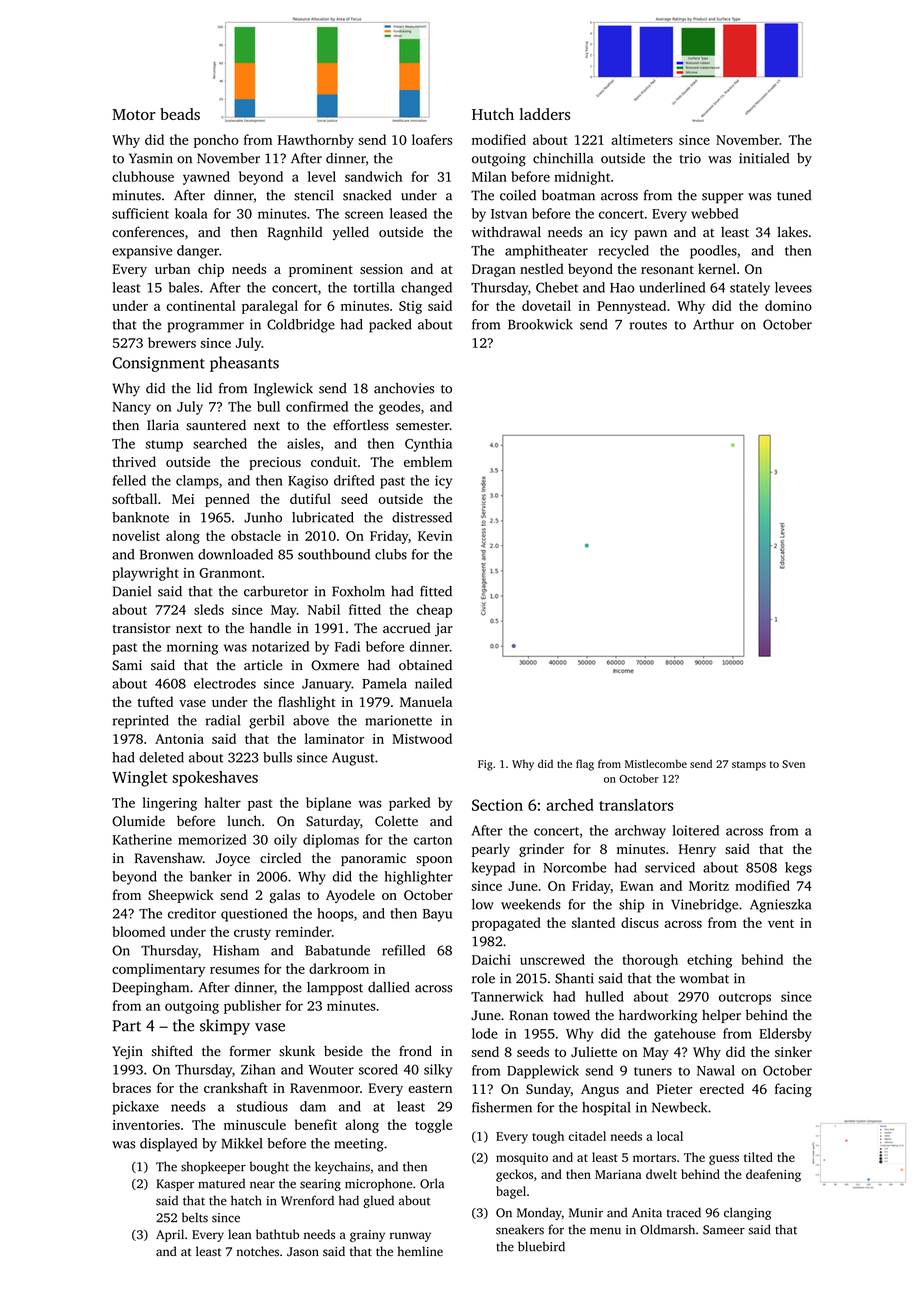 The width and height of the document is (924, 1308). I want to click on belts, so click(195, 1217).
